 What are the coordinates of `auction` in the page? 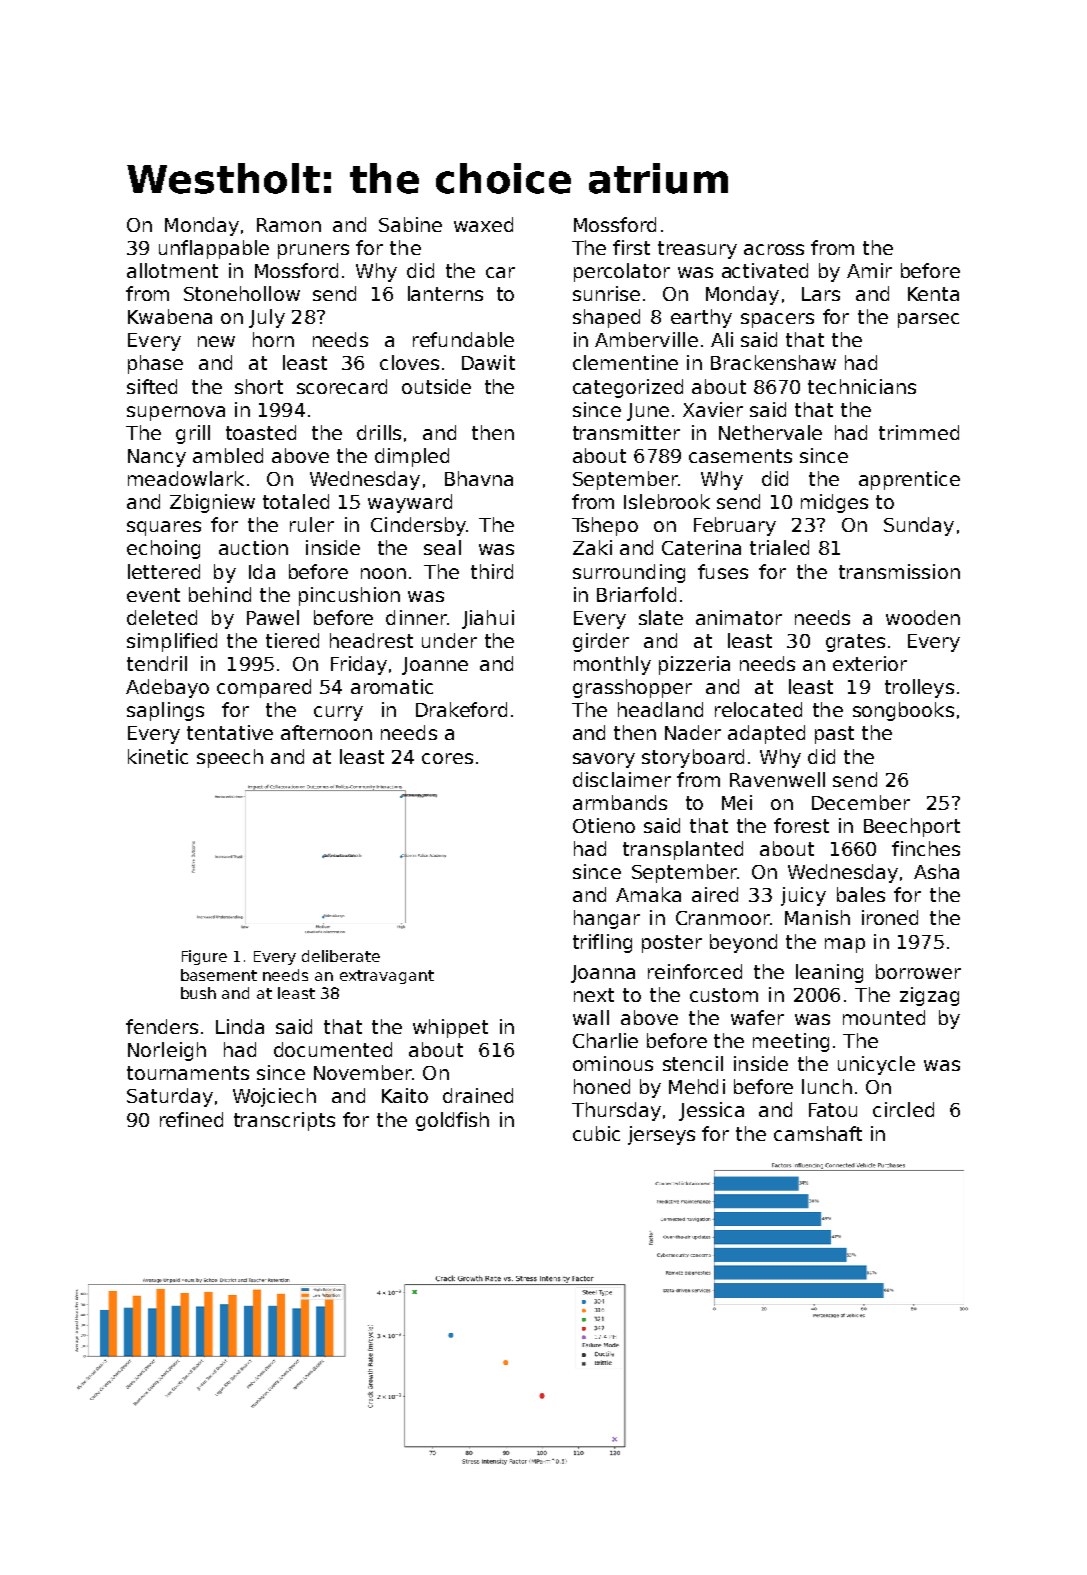 It's located at (253, 547).
